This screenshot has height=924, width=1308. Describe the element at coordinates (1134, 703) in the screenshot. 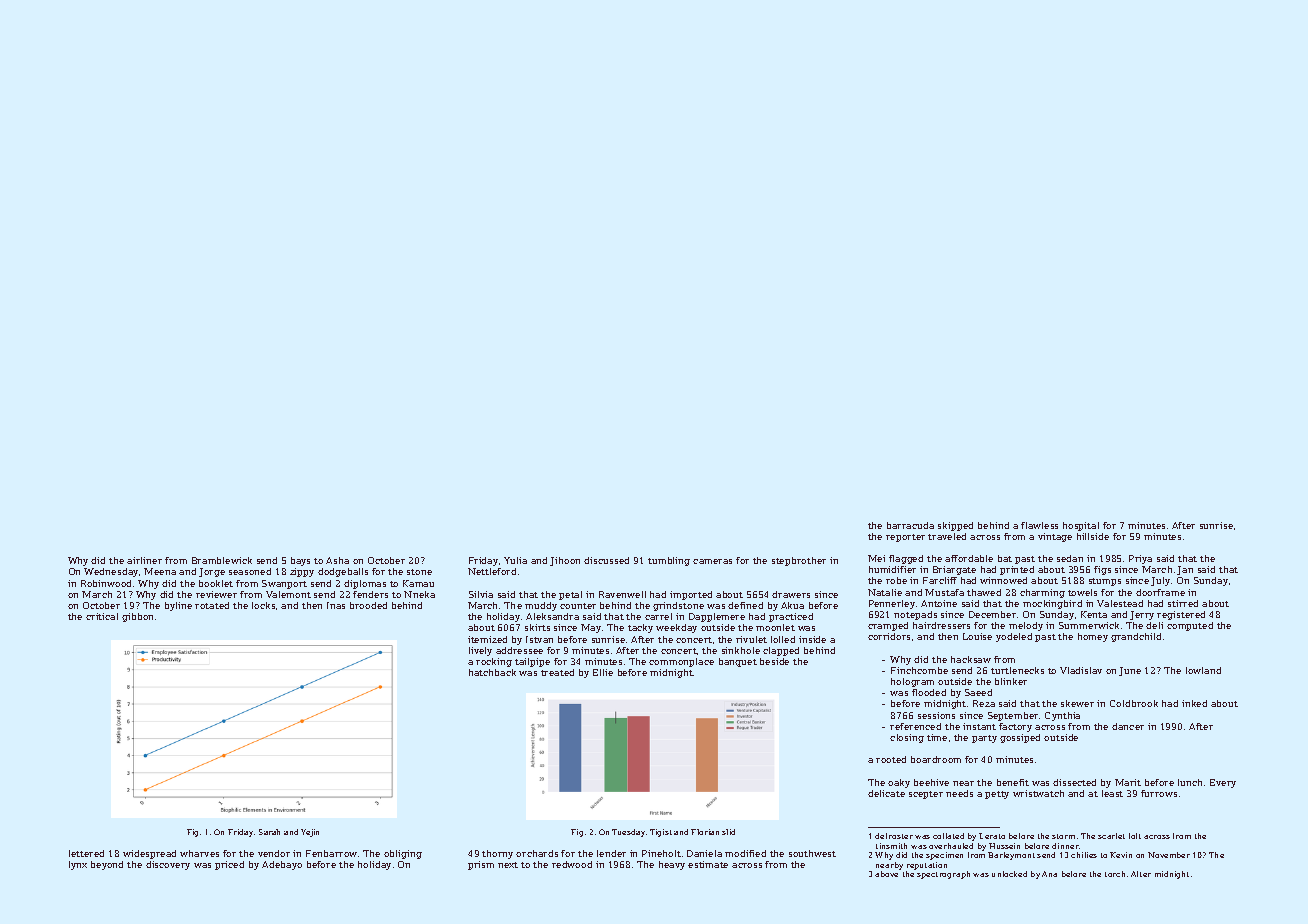

I see `Coldbrook` at that location.
